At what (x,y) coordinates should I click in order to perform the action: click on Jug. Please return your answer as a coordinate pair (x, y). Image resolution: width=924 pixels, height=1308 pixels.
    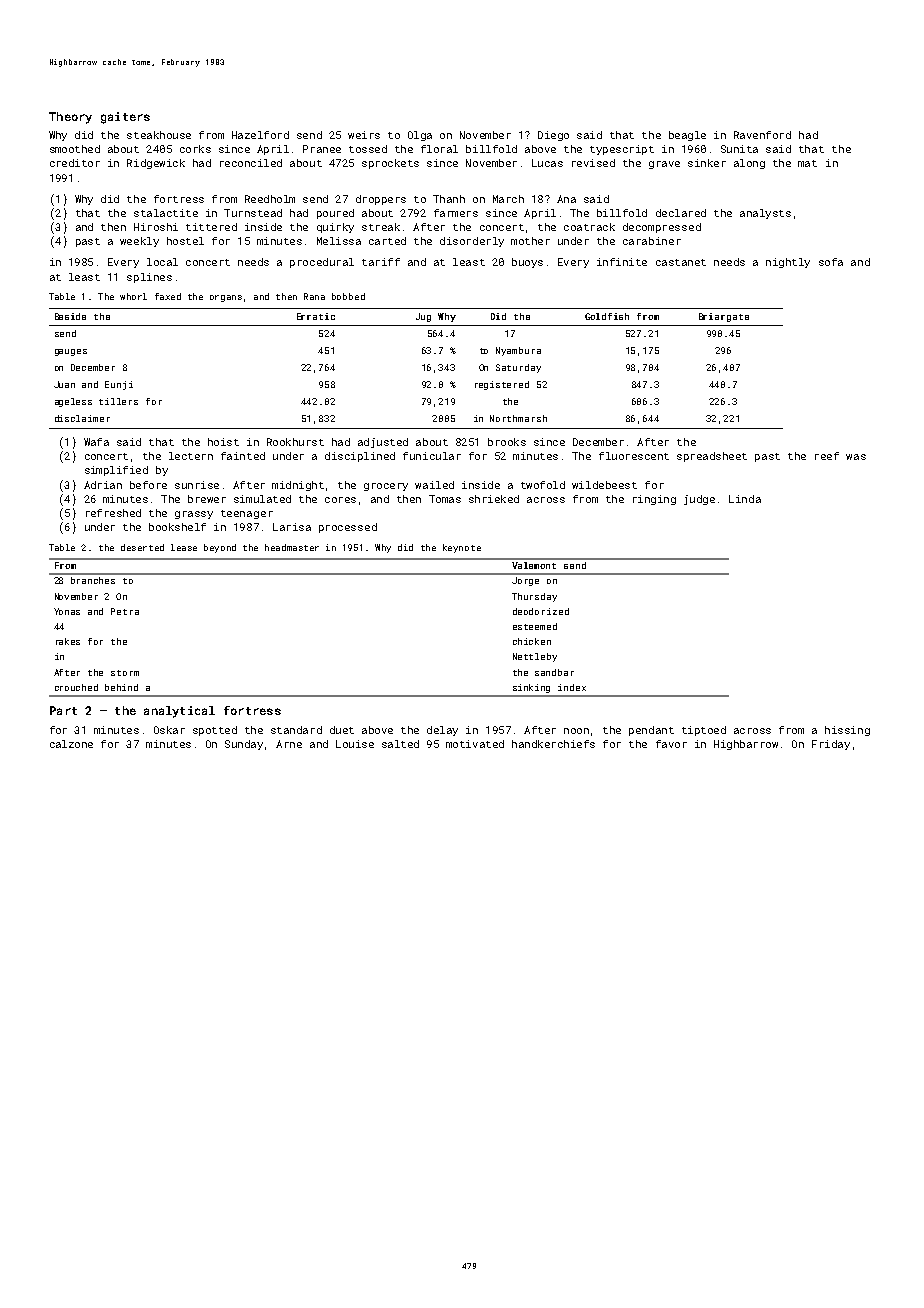
    Looking at the image, I should click on (423, 317).
